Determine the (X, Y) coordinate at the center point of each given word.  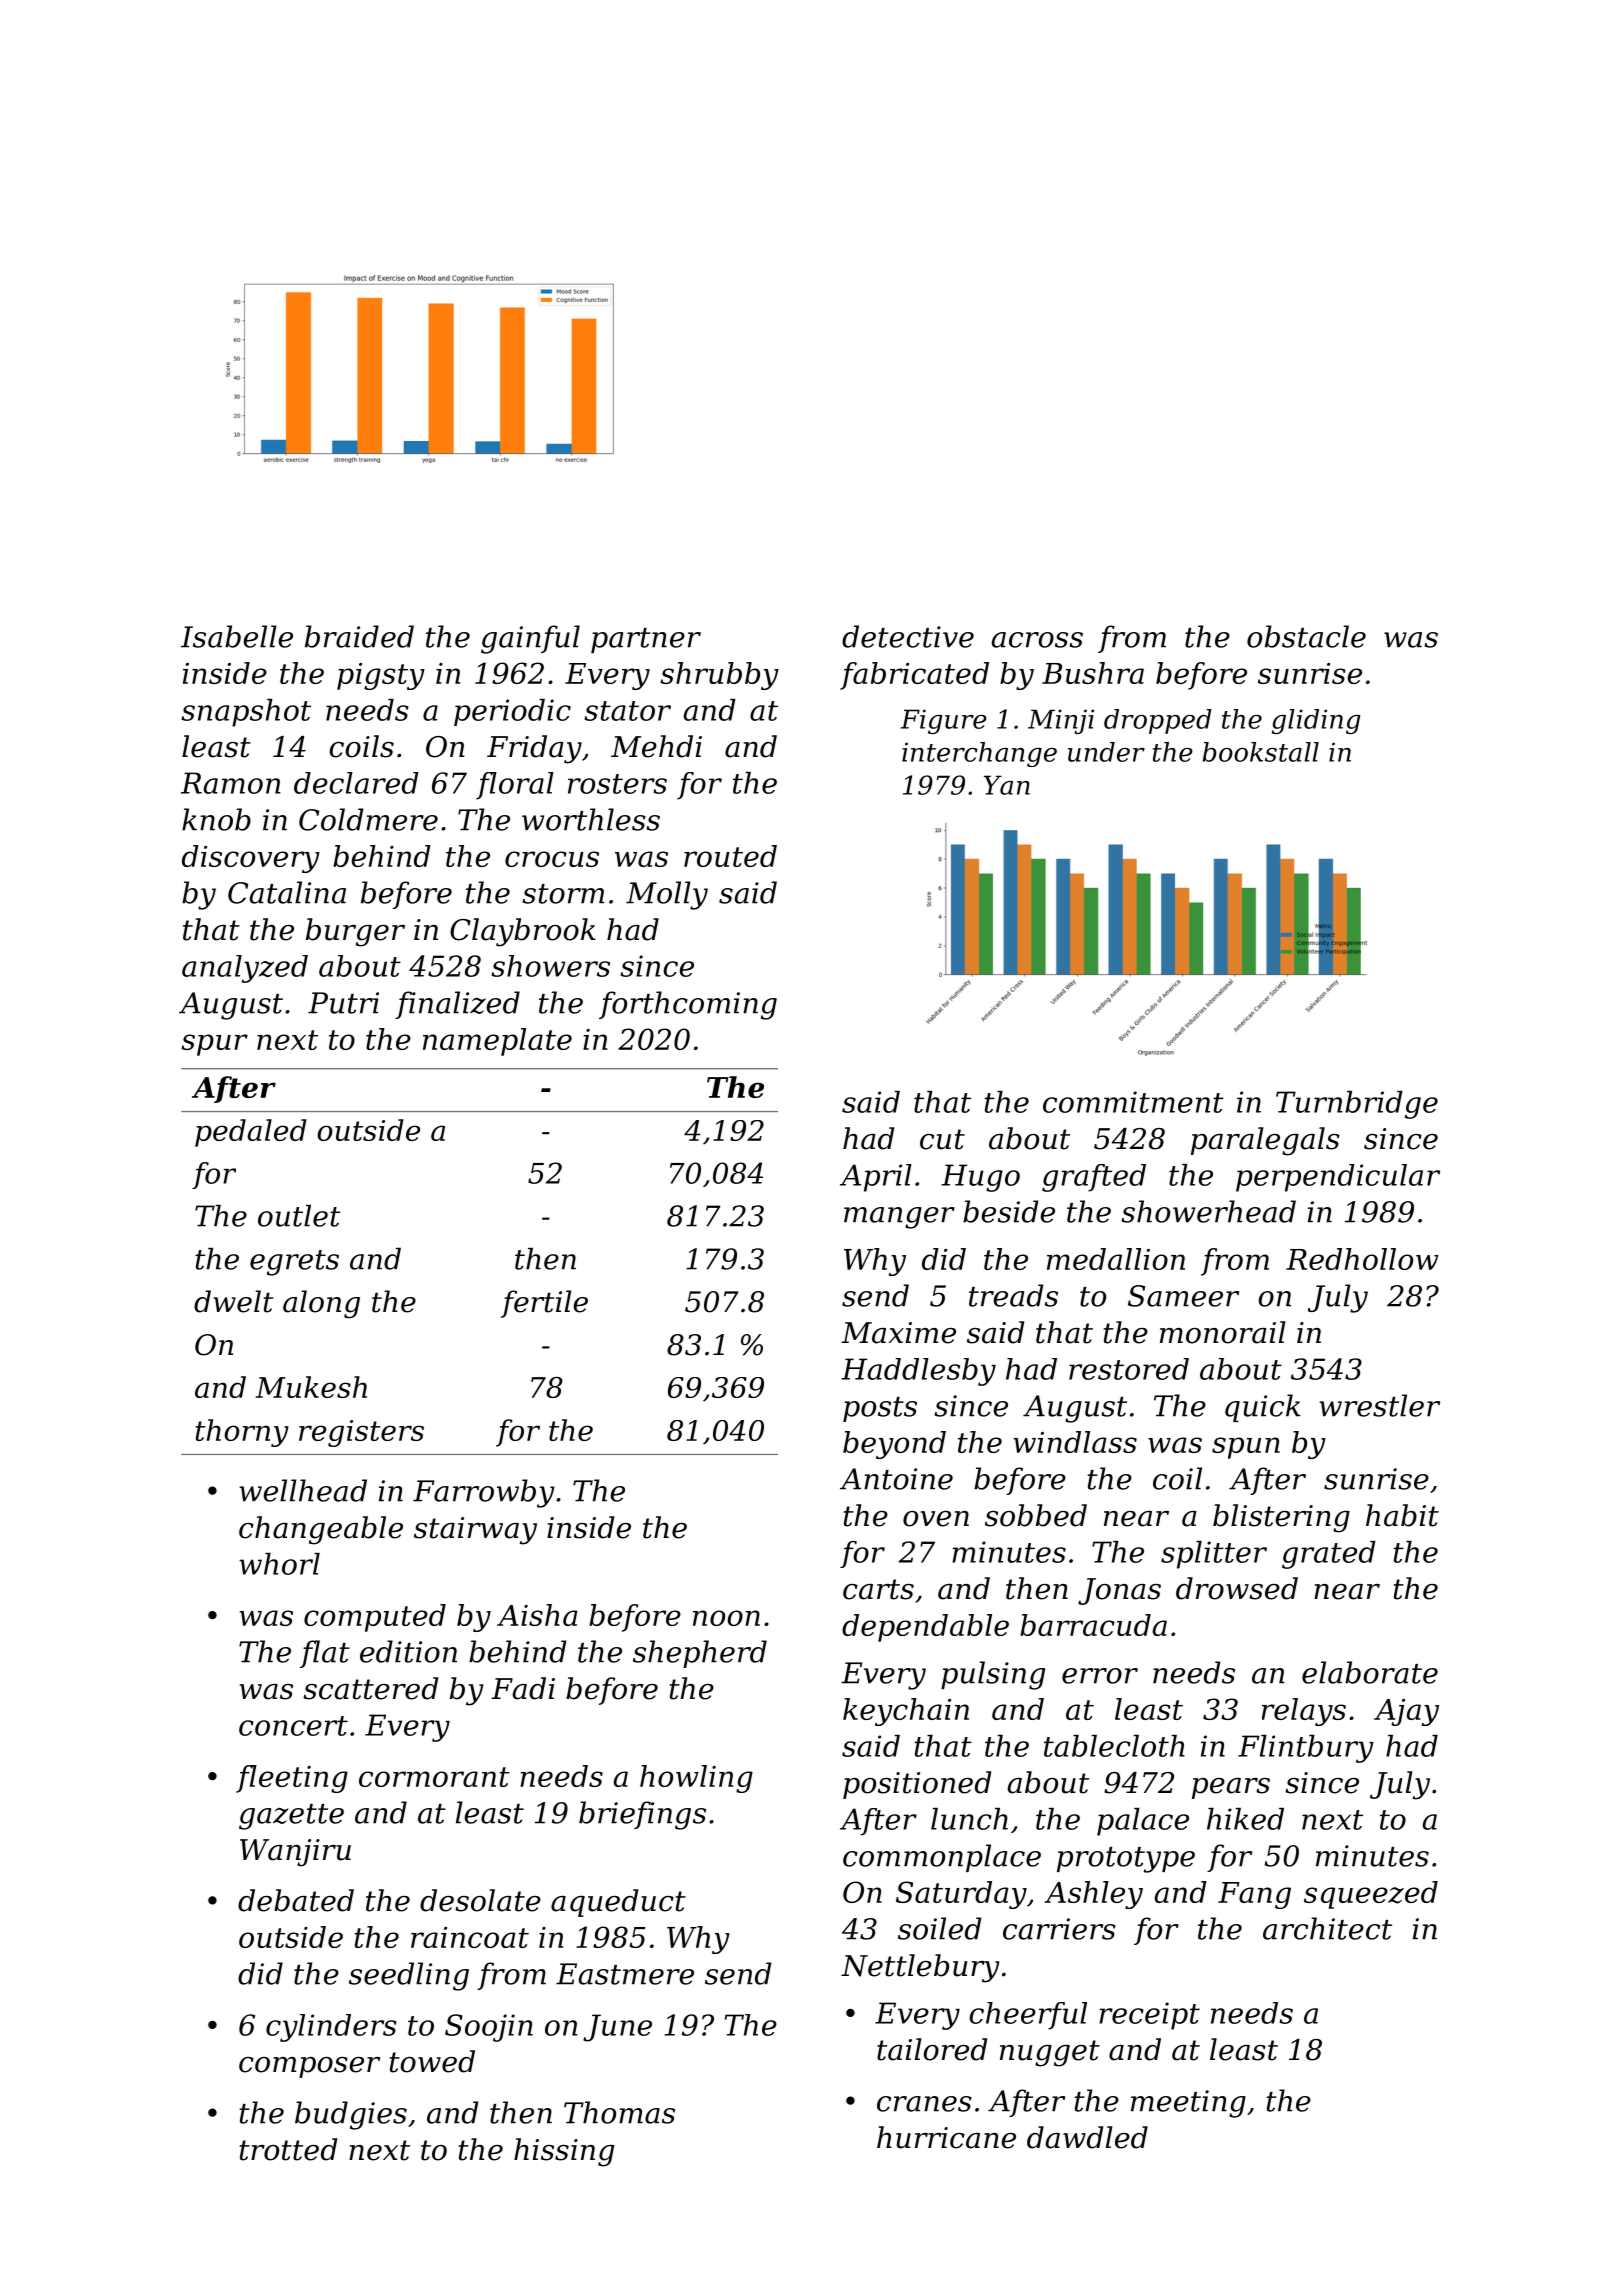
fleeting (292, 1779)
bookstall (1261, 752)
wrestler (1379, 1405)
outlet (299, 1216)
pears (1231, 1788)
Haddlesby (919, 1372)
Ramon (231, 783)
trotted (288, 2149)
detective (908, 636)
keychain (906, 1712)
